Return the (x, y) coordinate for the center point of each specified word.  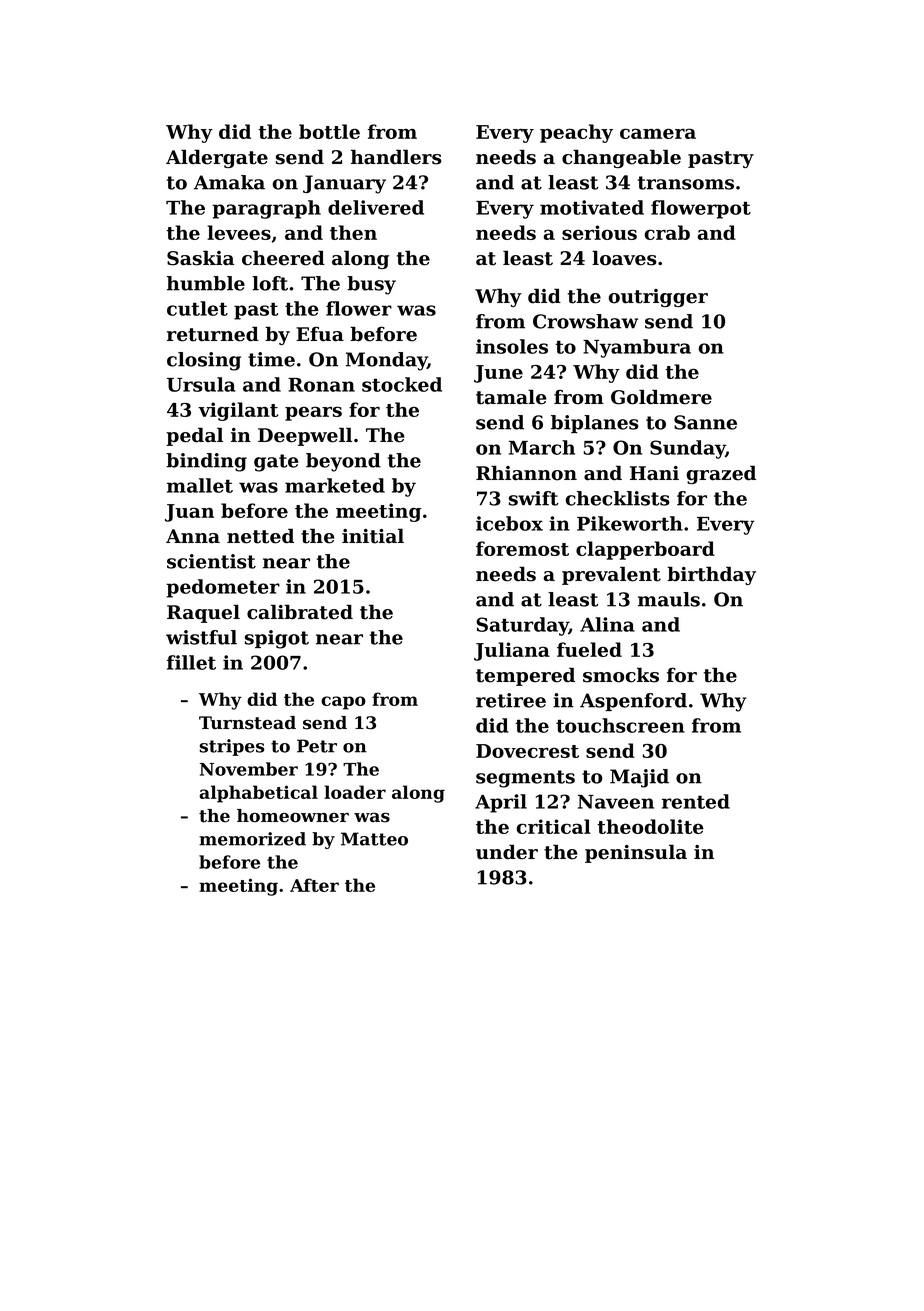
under (507, 852)
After (314, 885)
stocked (402, 384)
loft (270, 283)
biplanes (595, 424)
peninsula (636, 853)
